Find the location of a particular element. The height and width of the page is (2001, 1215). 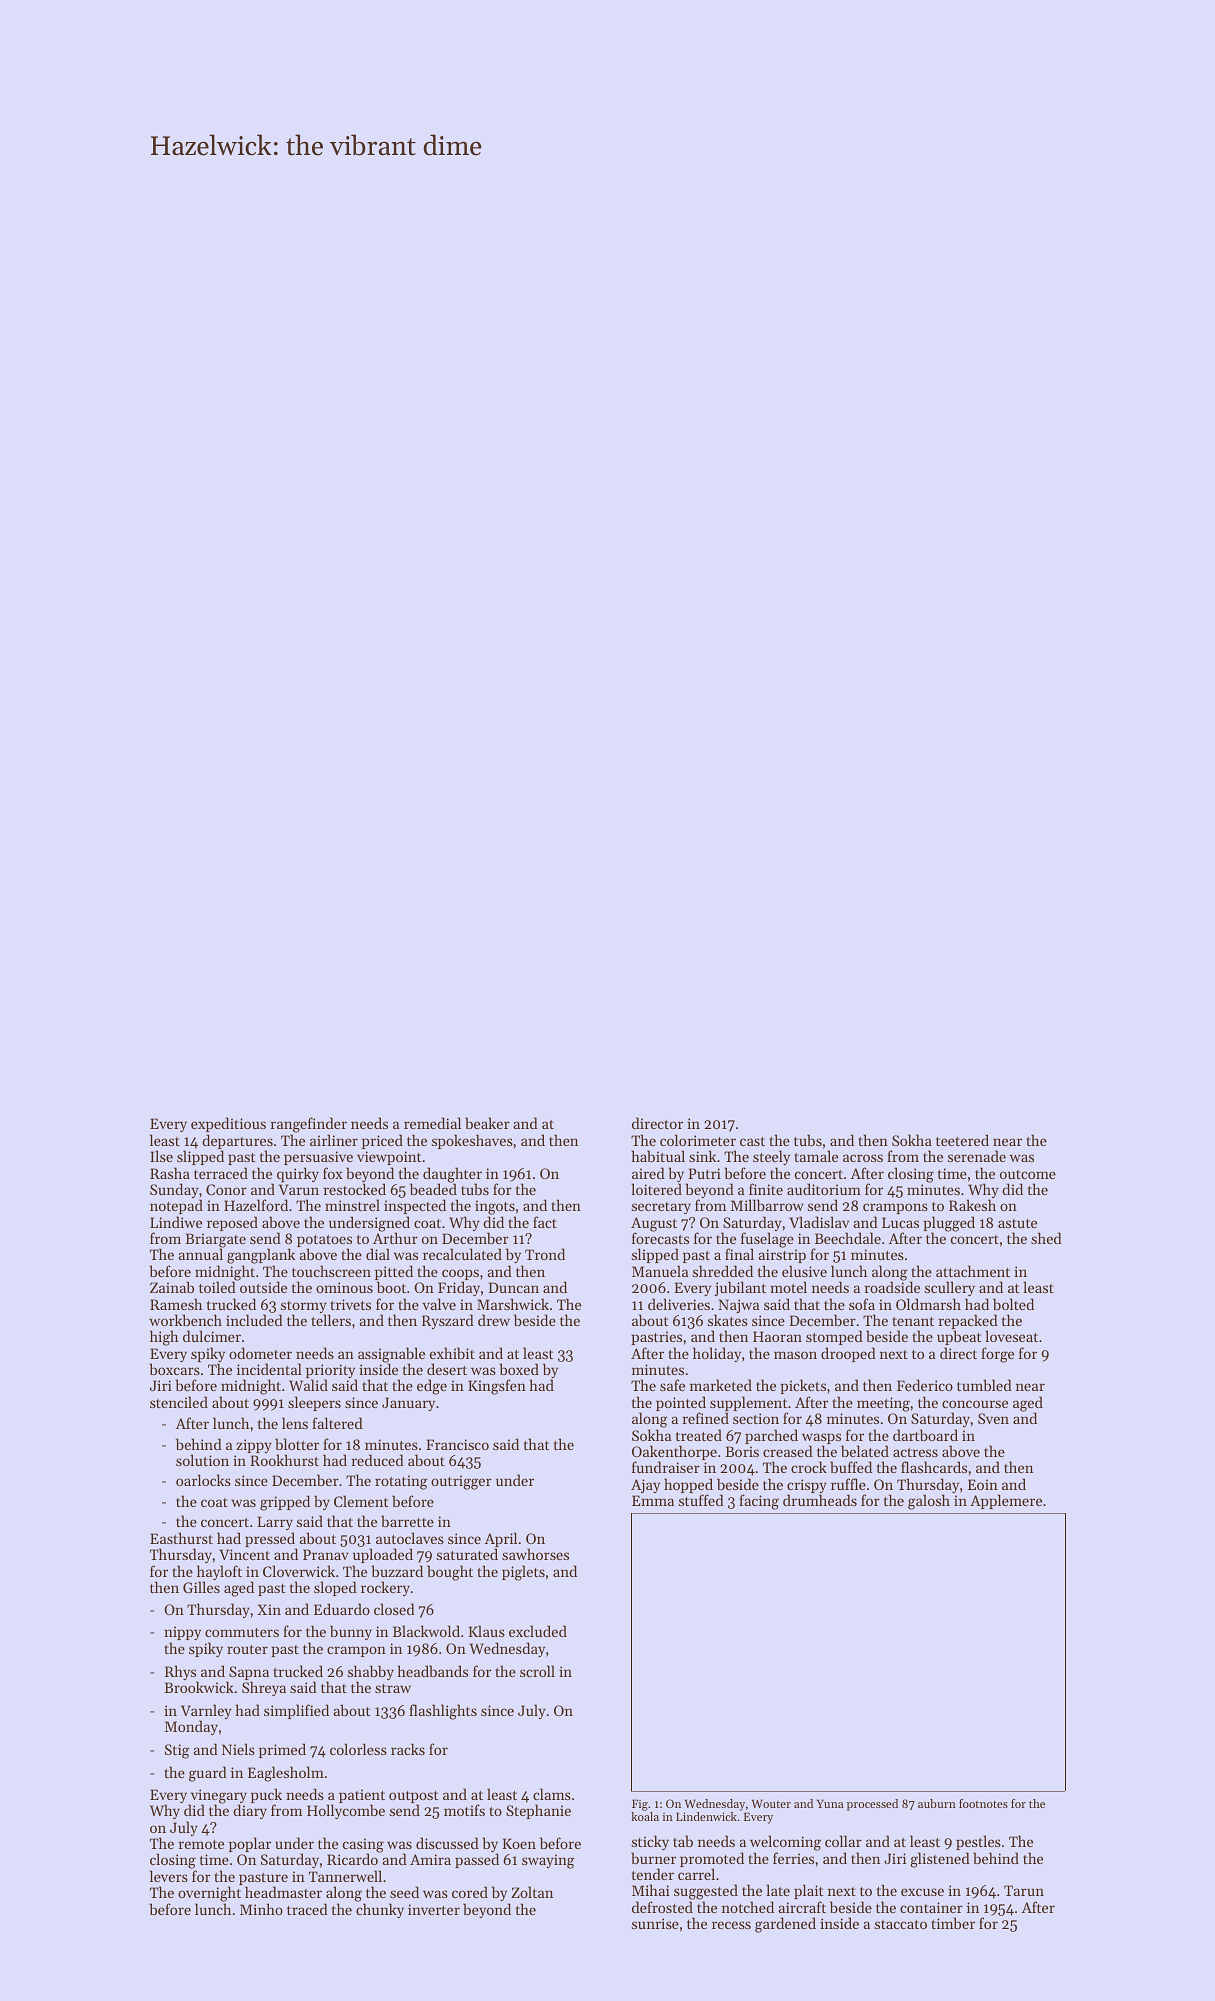

Manuela is located at coordinates (660, 1271).
